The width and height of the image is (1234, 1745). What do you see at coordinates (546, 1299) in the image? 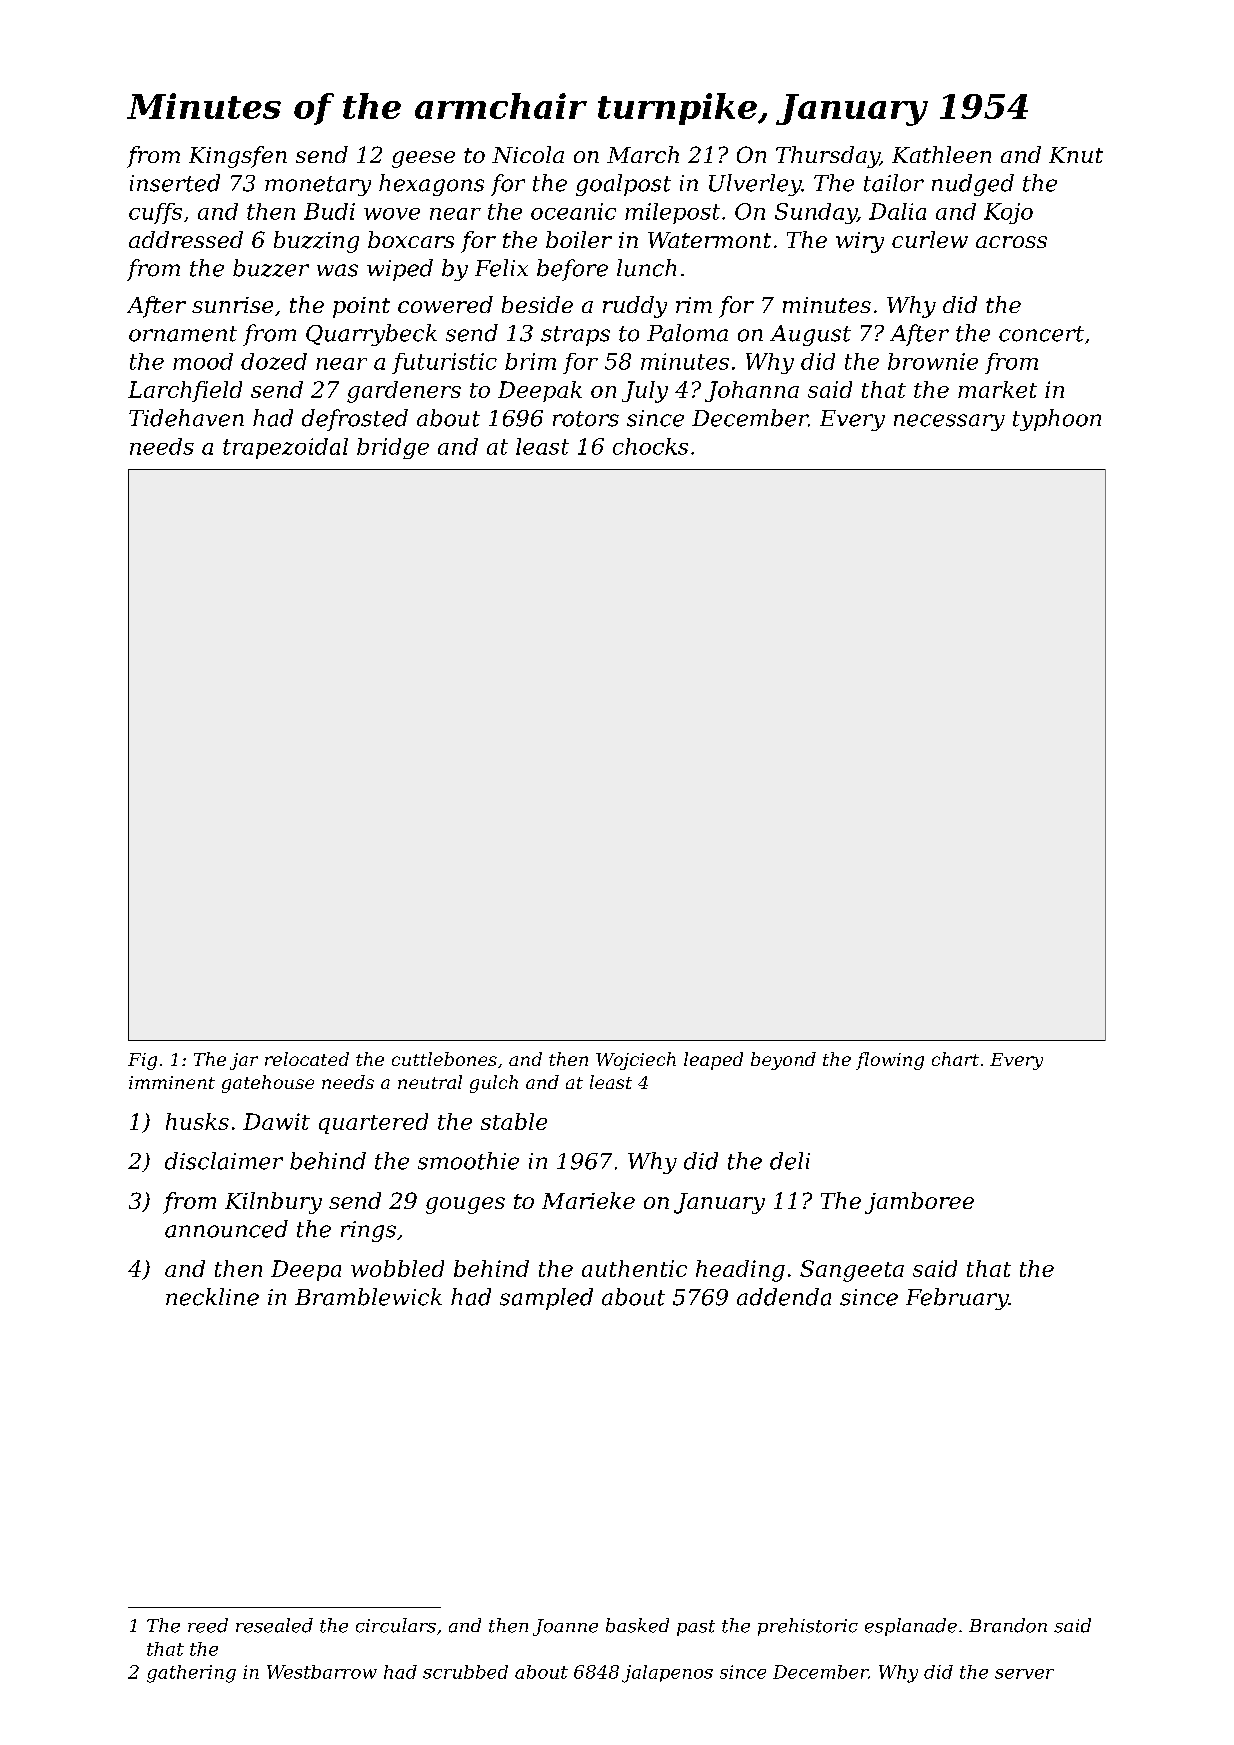
I see `sampled` at bounding box center [546, 1299].
